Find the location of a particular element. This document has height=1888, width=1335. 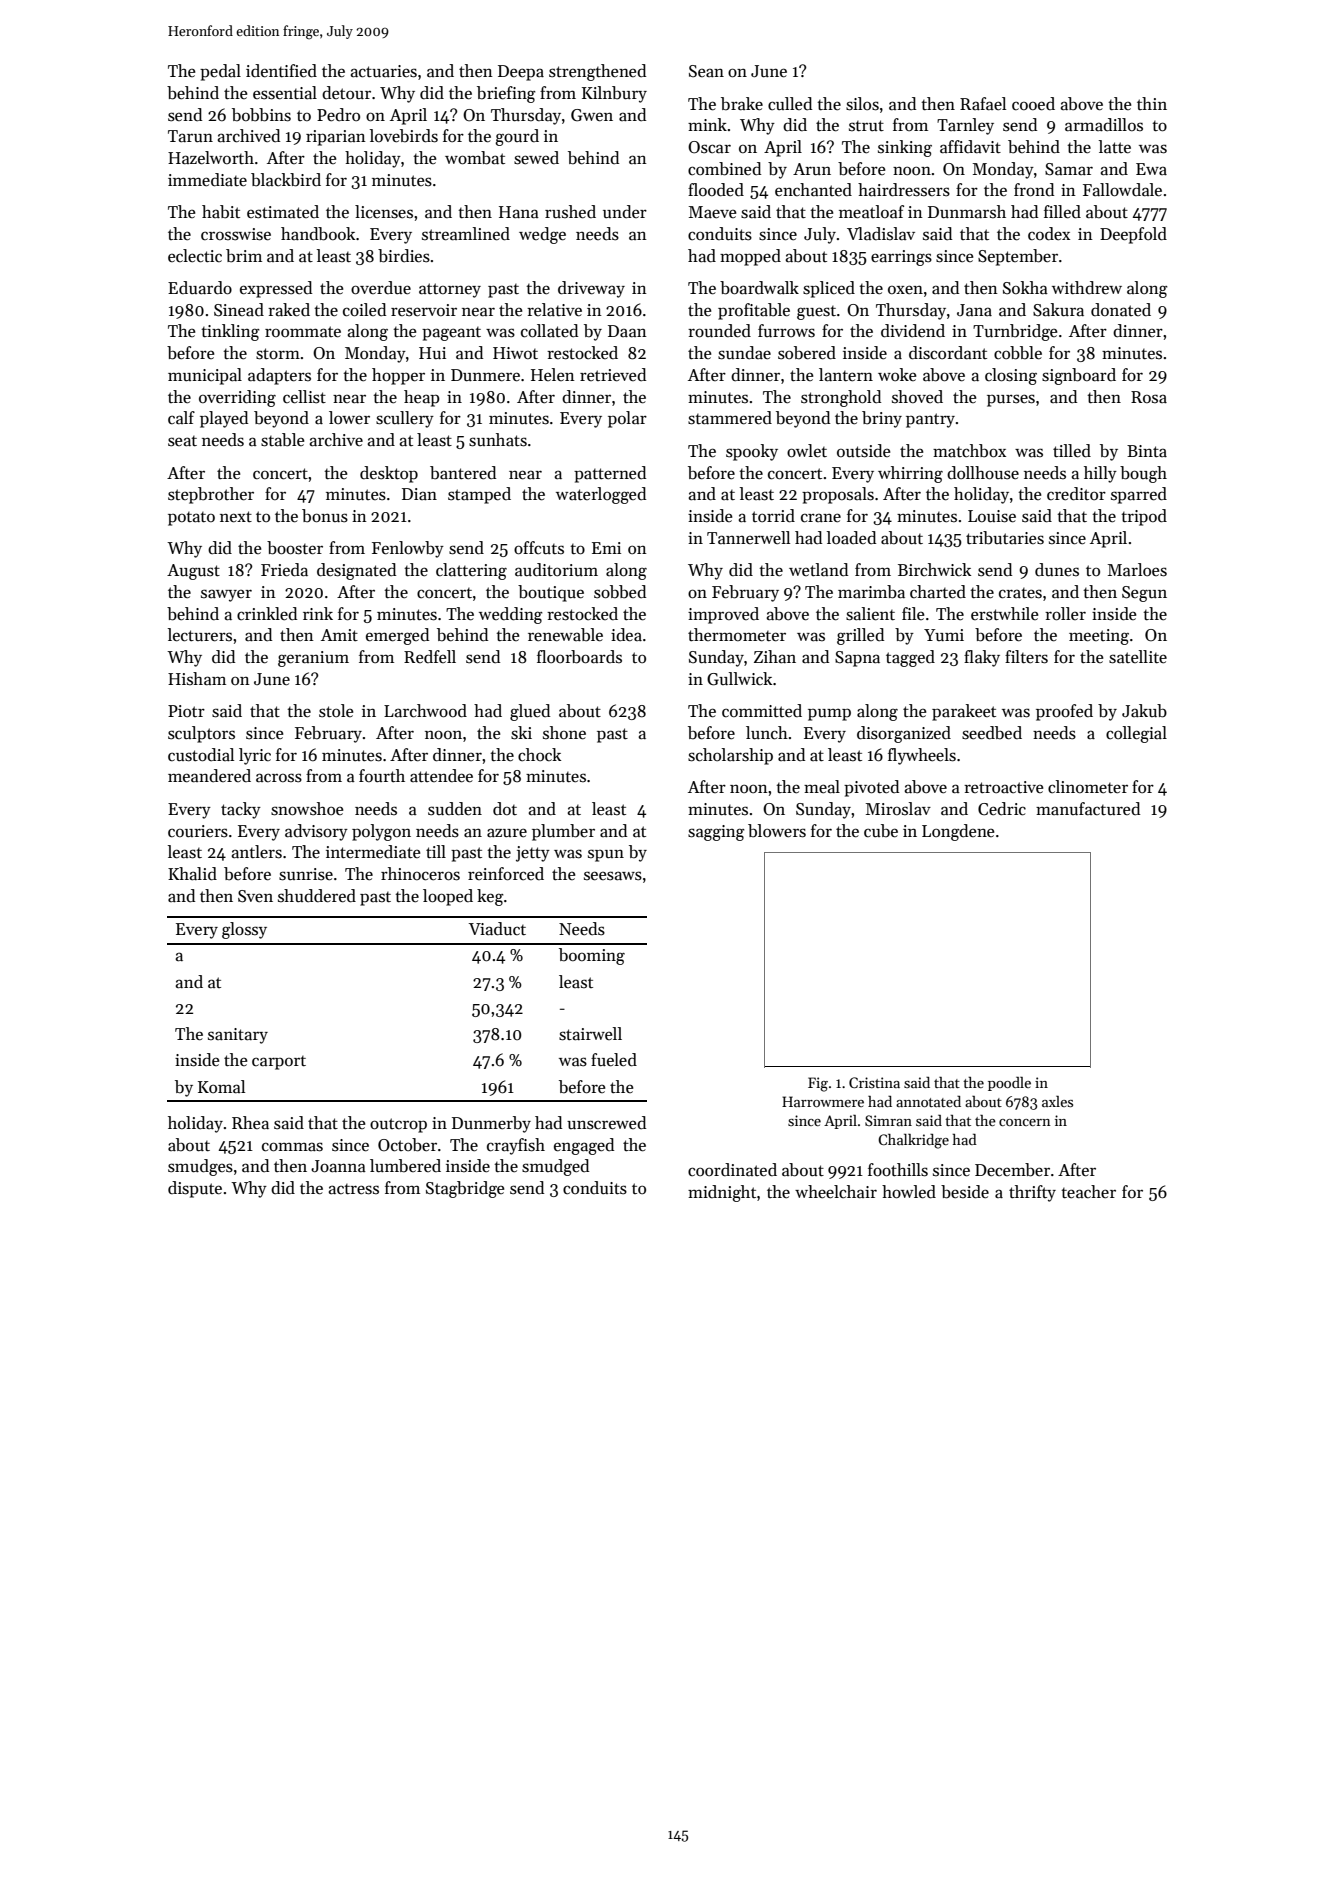

floorboards is located at coordinates (579, 657).
